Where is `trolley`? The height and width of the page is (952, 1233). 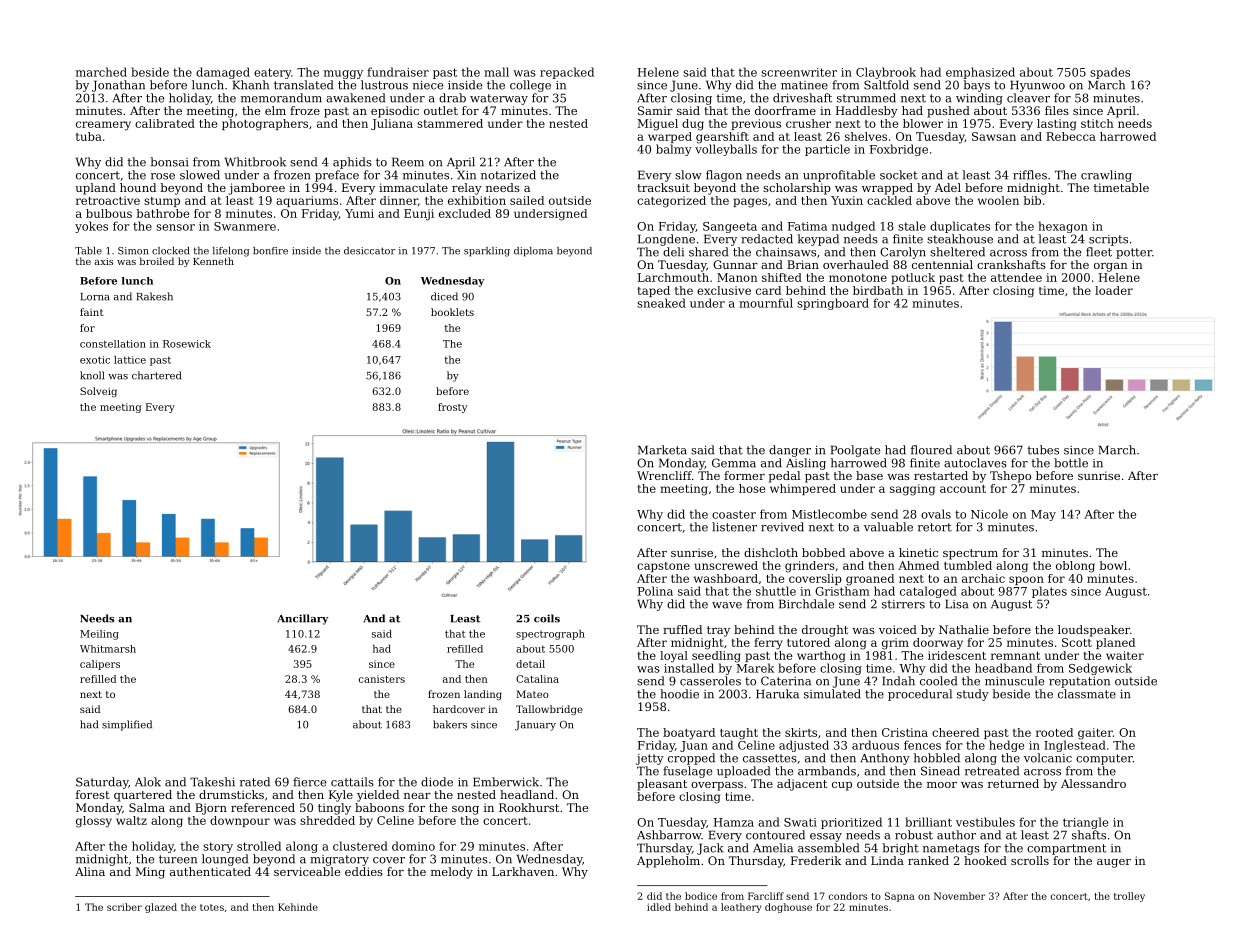 trolley is located at coordinates (1129, 897).
